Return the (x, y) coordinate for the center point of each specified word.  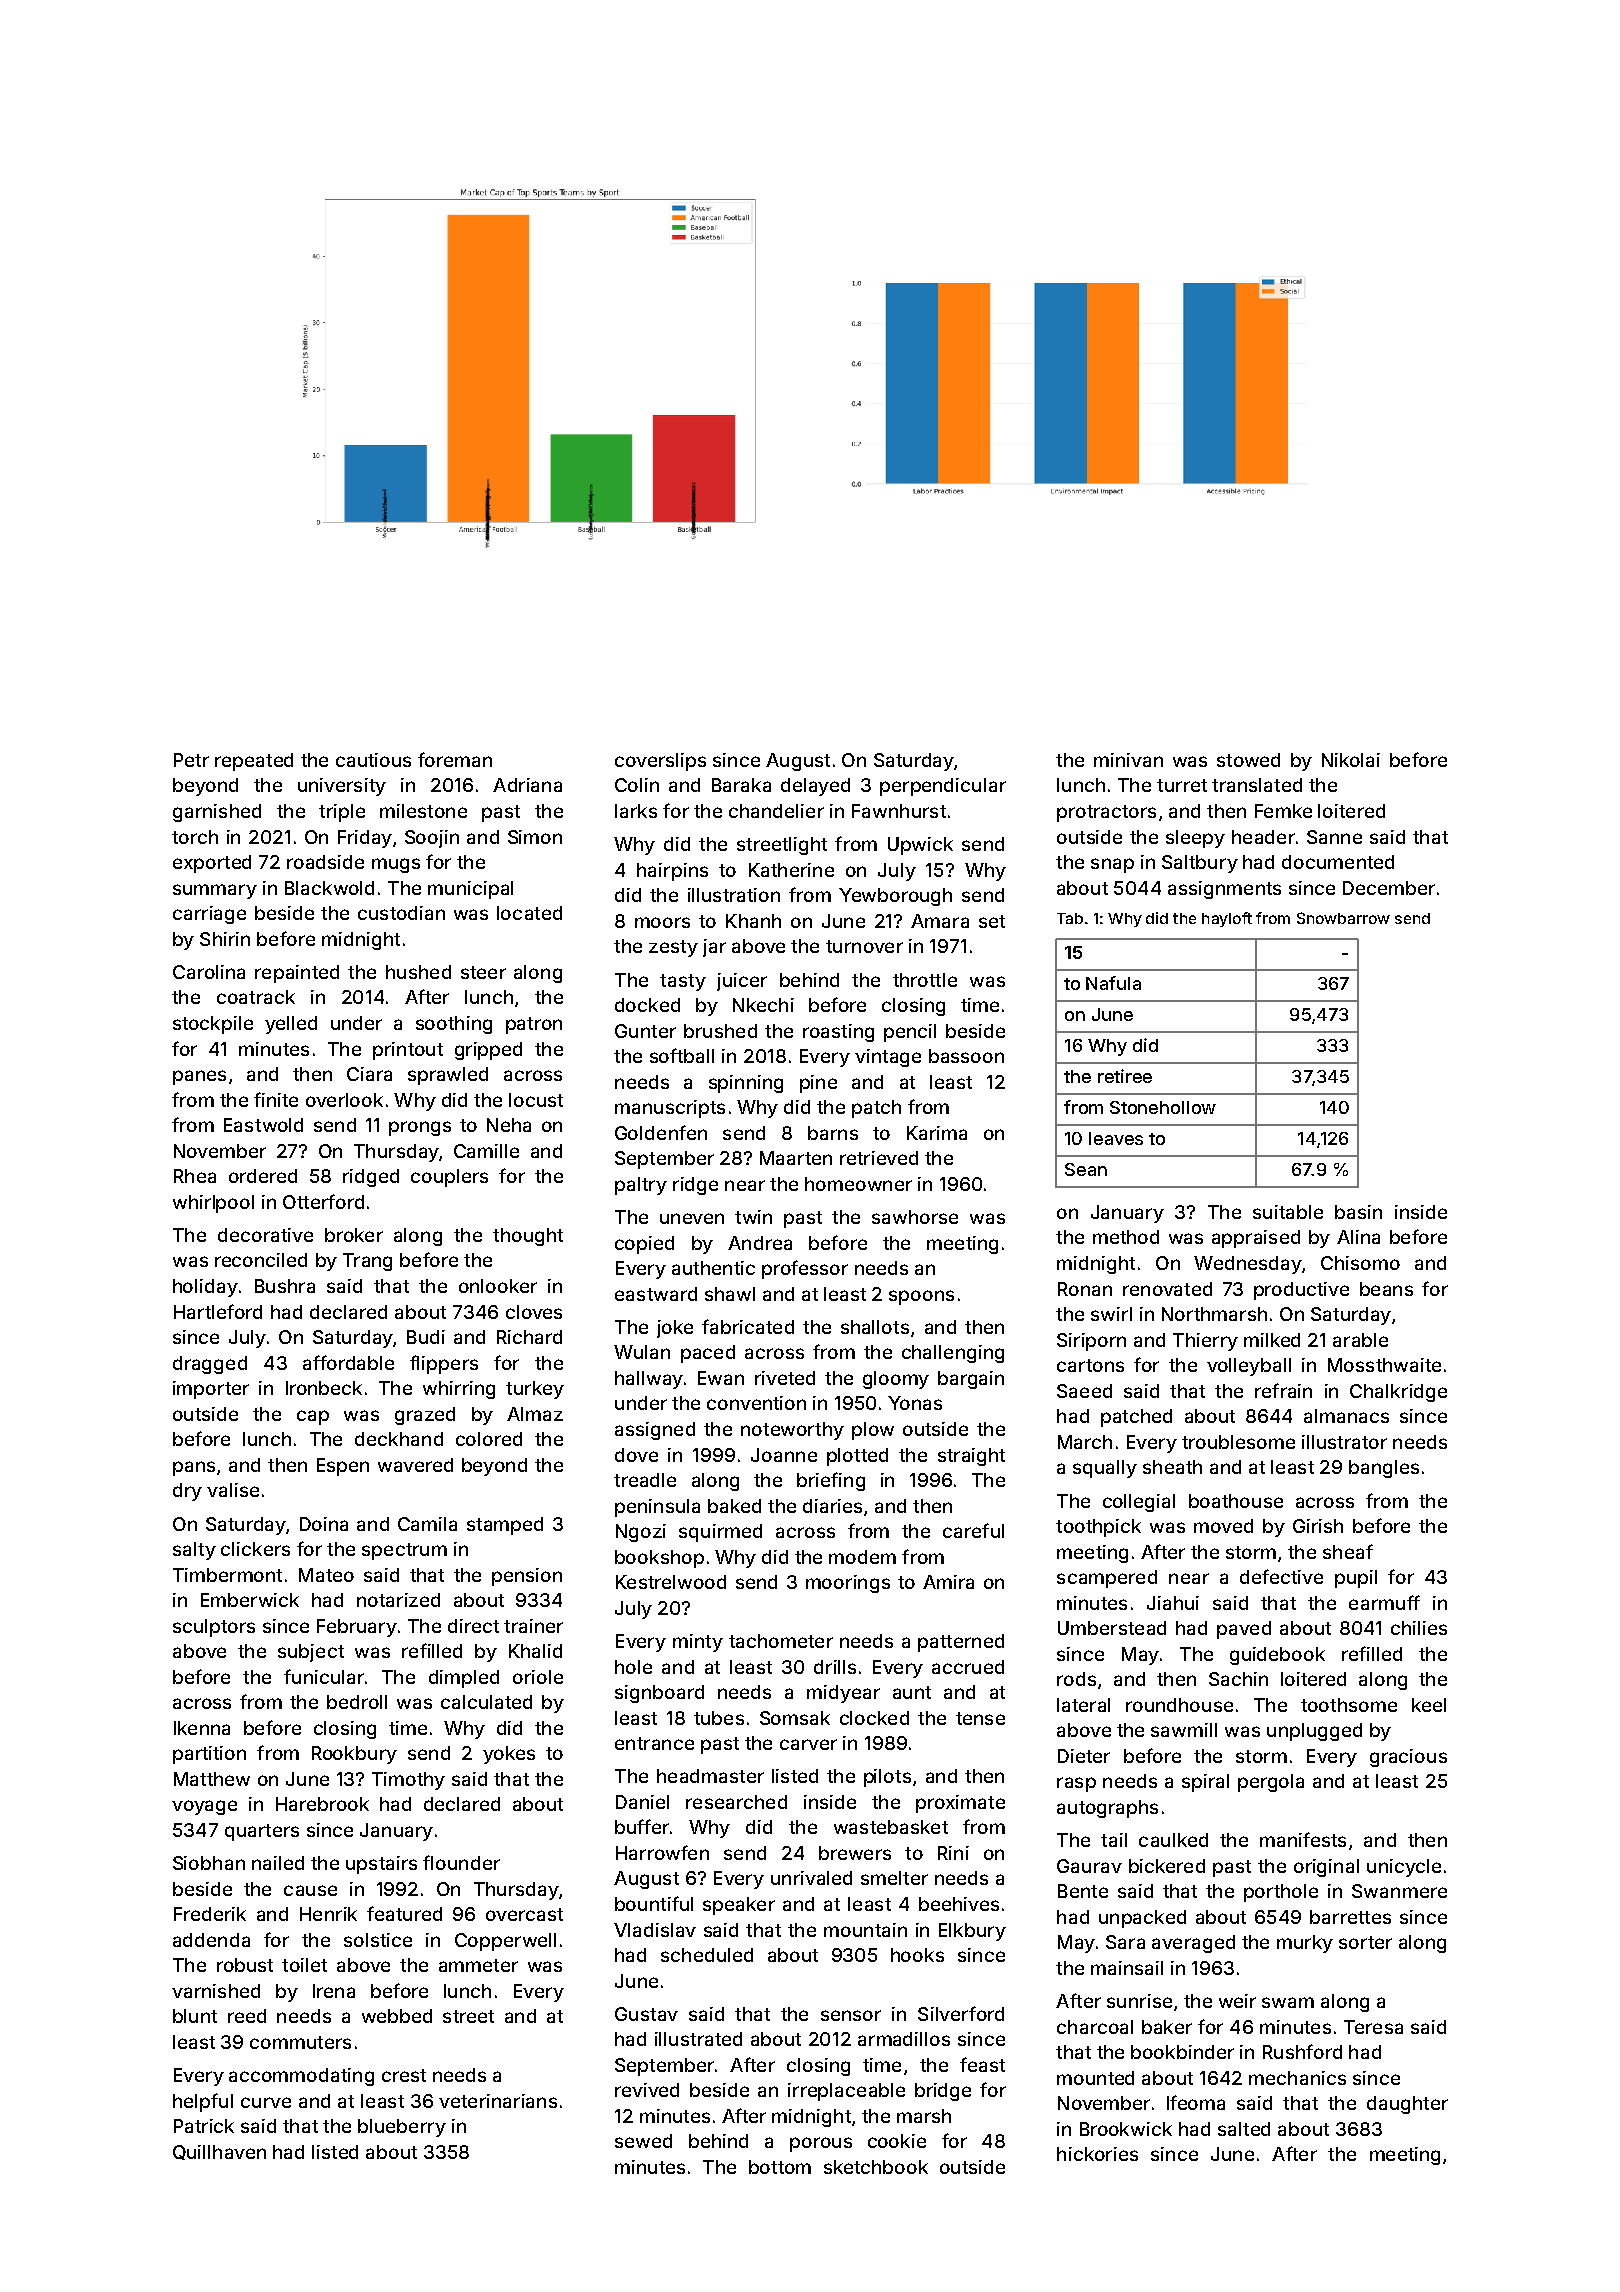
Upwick (920, 846)
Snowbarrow (1343, 918)
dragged (210, 1365)
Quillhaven (219, 2152)
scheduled (707, 1955)
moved (1223, 1526)
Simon (535, 837)
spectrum (404, 1551)
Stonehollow (1163, 1107)
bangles (1384, 1469)
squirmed (720, 1533)
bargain (971, 1380)
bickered (1167, 1866)
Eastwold (263, 1125)
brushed (720, 1031)
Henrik (328, 1914)
